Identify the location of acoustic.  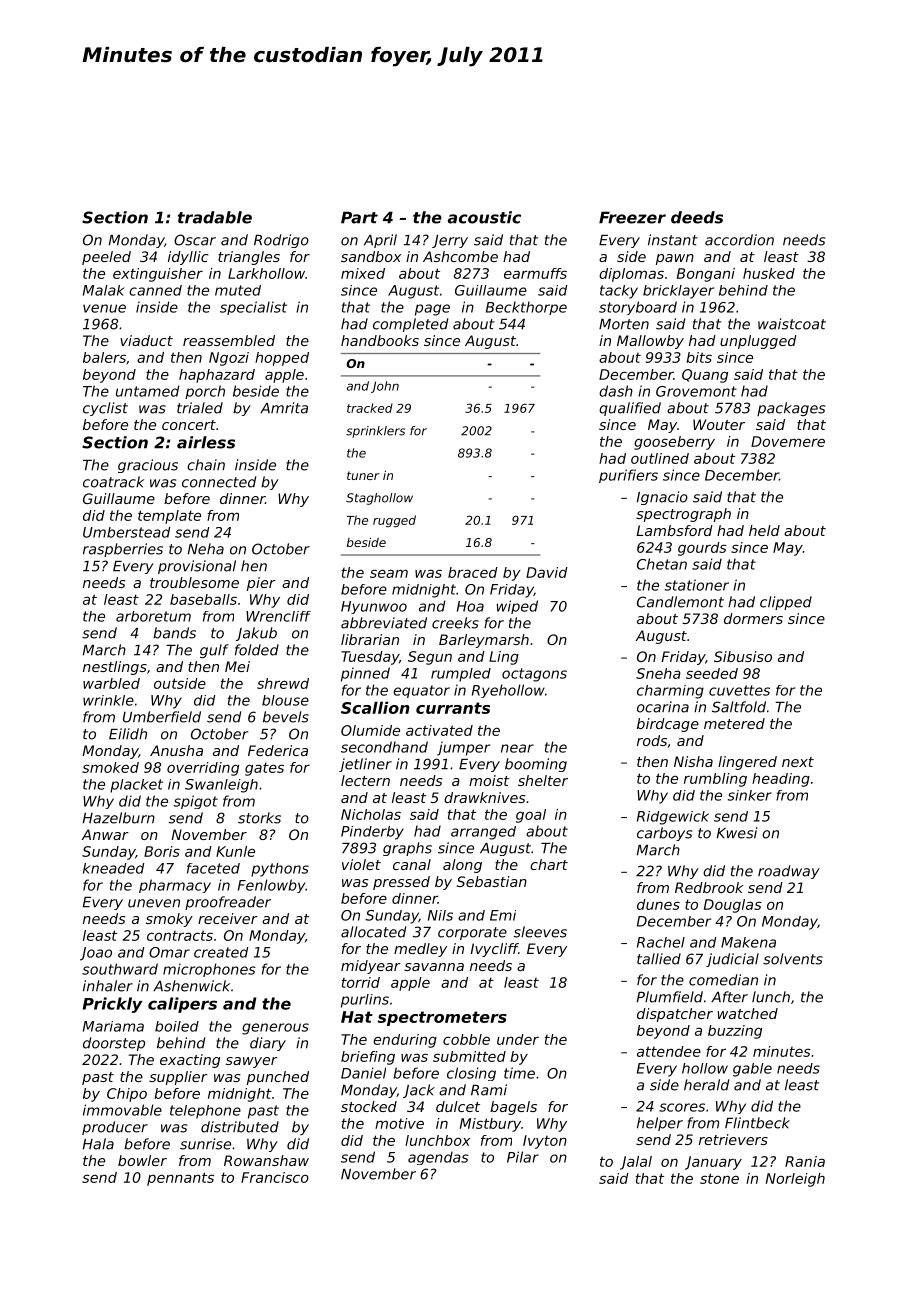
(484, 217).
